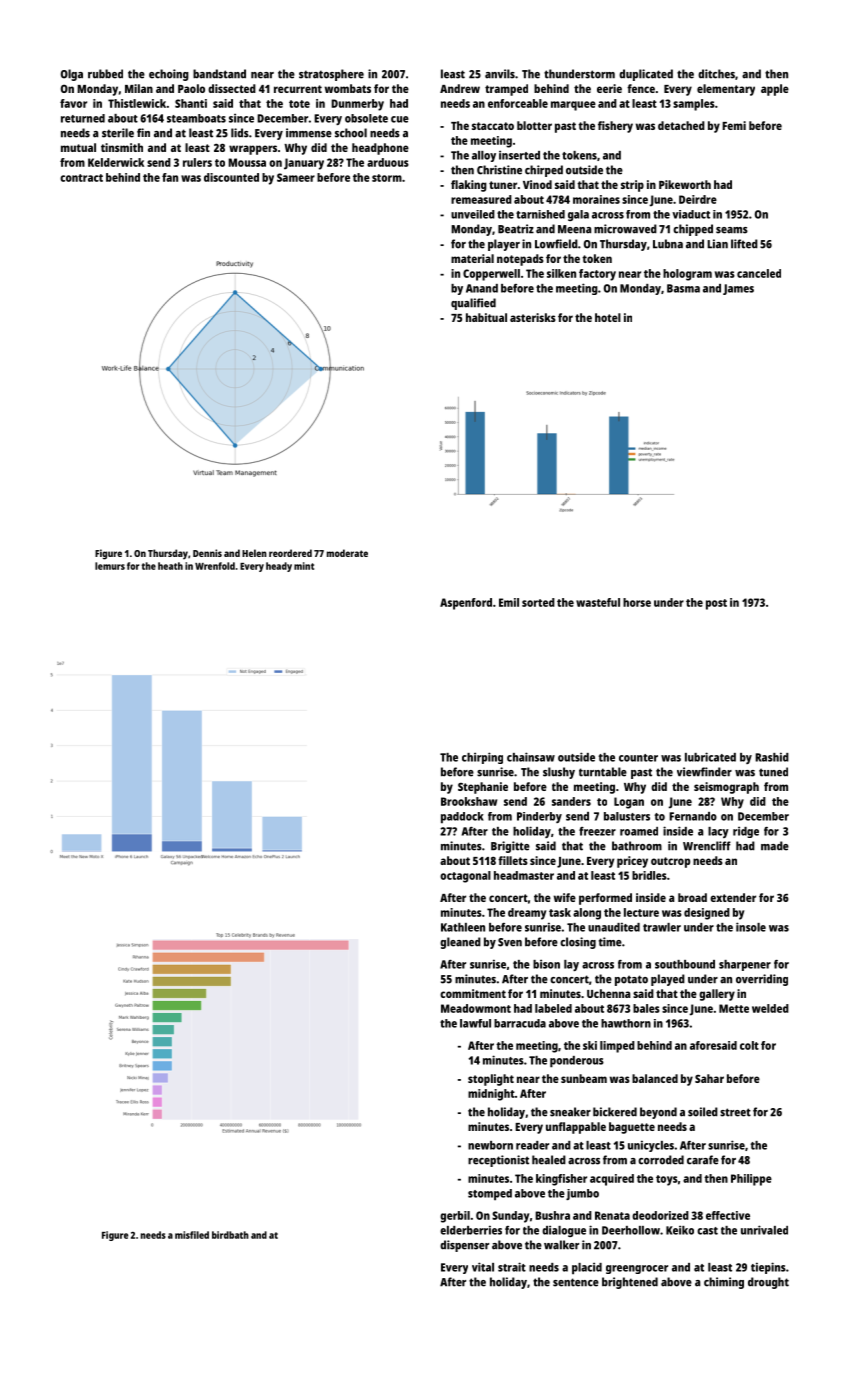  What do you see at coordinates (710, 757) in the document?
I see `lubricated` at bounding box center [710, 757].
